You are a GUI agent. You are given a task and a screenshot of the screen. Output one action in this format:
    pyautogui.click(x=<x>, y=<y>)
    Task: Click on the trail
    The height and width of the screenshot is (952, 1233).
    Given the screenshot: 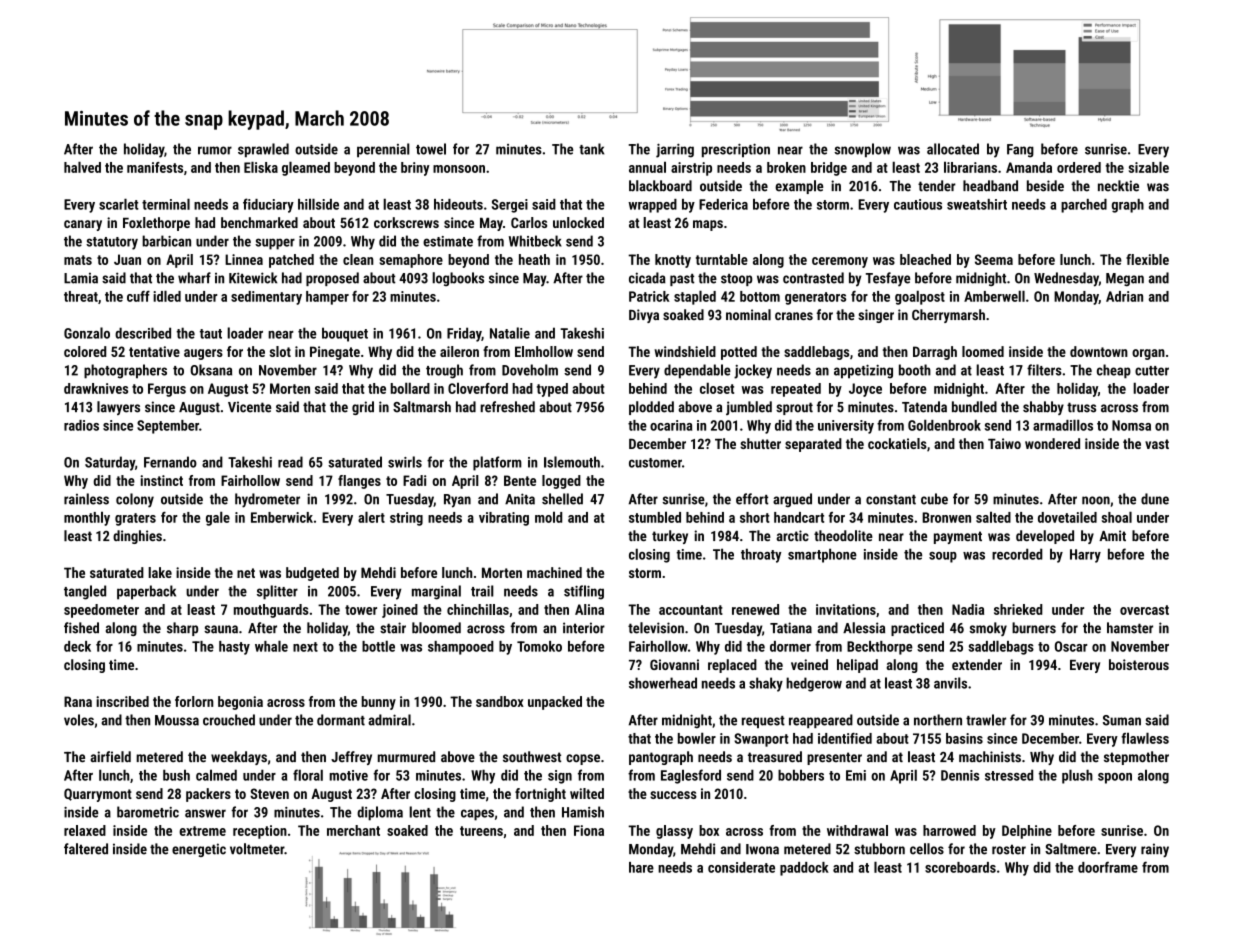 What is the action you would take?
    pyautogui.click(x=482, y=591)
